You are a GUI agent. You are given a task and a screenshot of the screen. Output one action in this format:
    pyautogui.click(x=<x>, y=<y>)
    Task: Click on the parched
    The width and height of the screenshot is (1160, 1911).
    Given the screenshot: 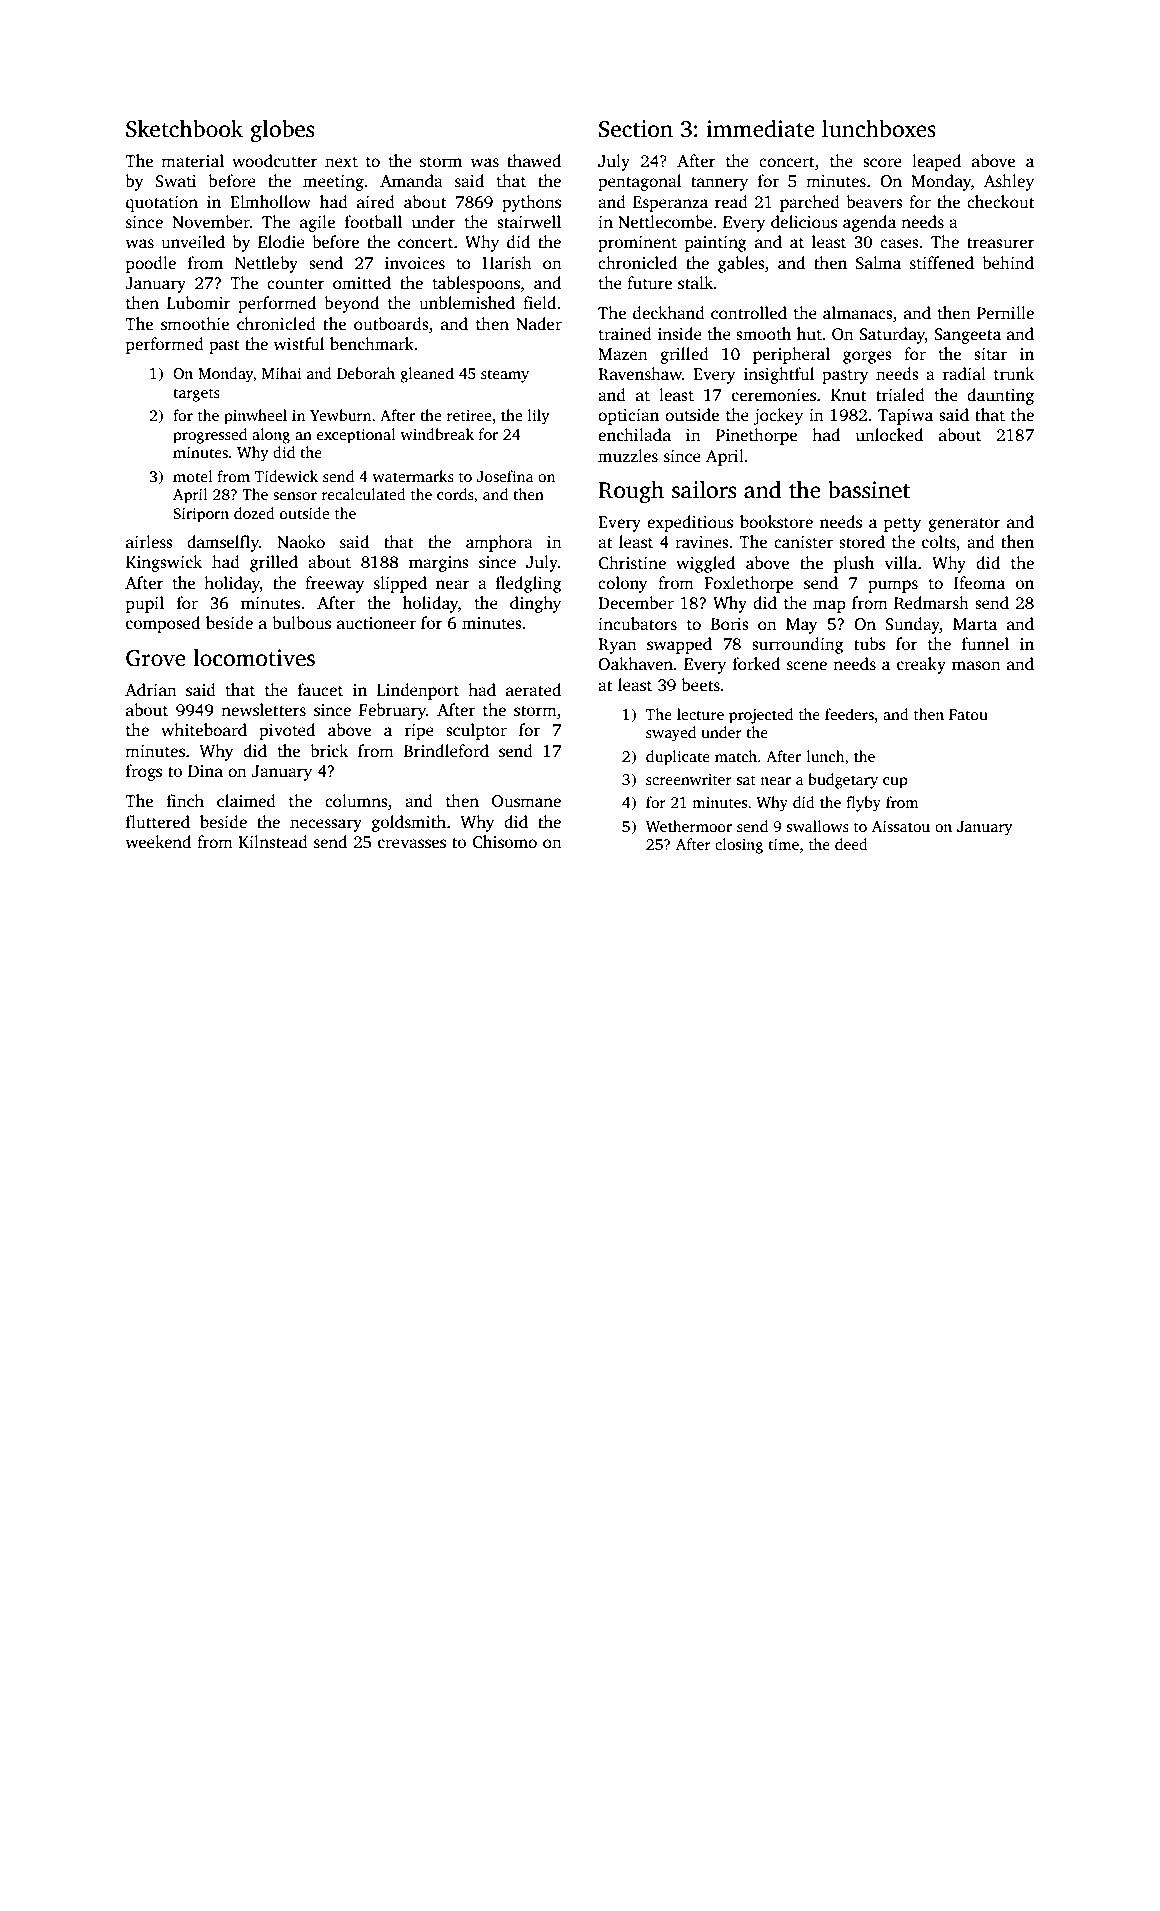 What is the action you would take?
    pyautogui.click(x=810, y=203)
